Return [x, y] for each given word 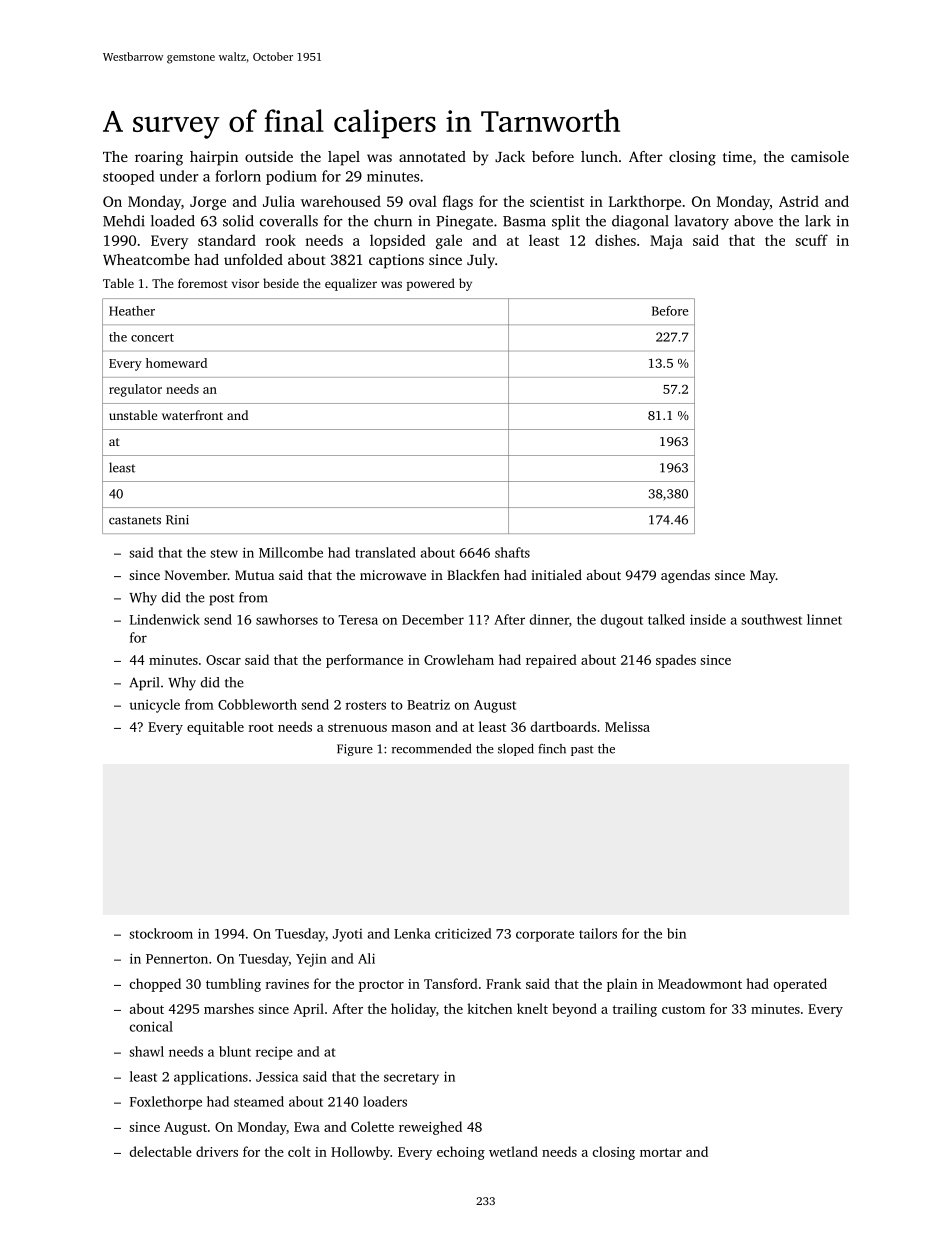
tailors [598, 933]
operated [800, 985]
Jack [510, 156]
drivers [217, 1151]
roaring [159, 158]
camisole [820, 156]
